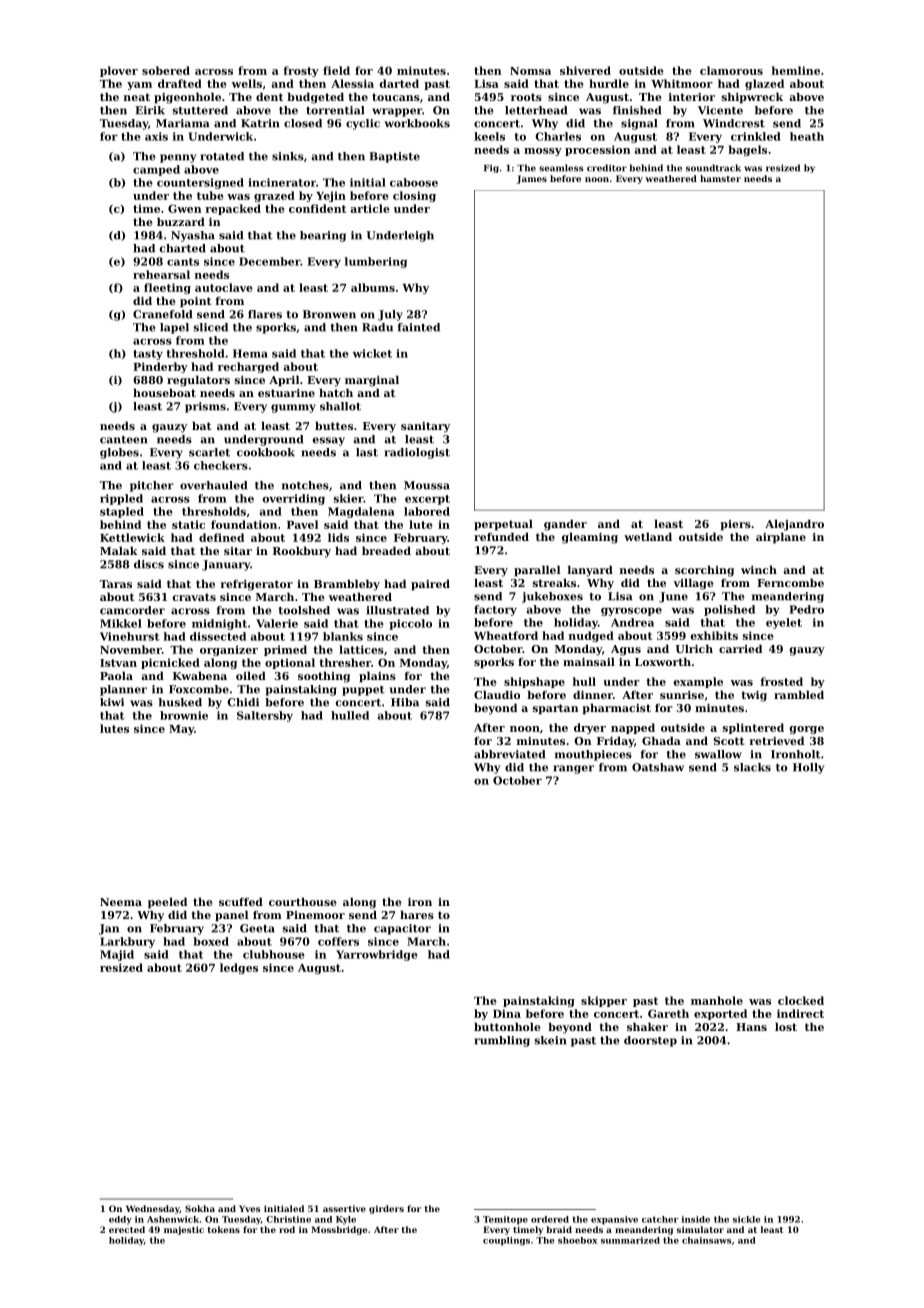 This screenshot has height=1308, width=924. What do you see at coordinates (573, 769) in the screenshot?
I see `ranger` at bounding box center [573, 769].
